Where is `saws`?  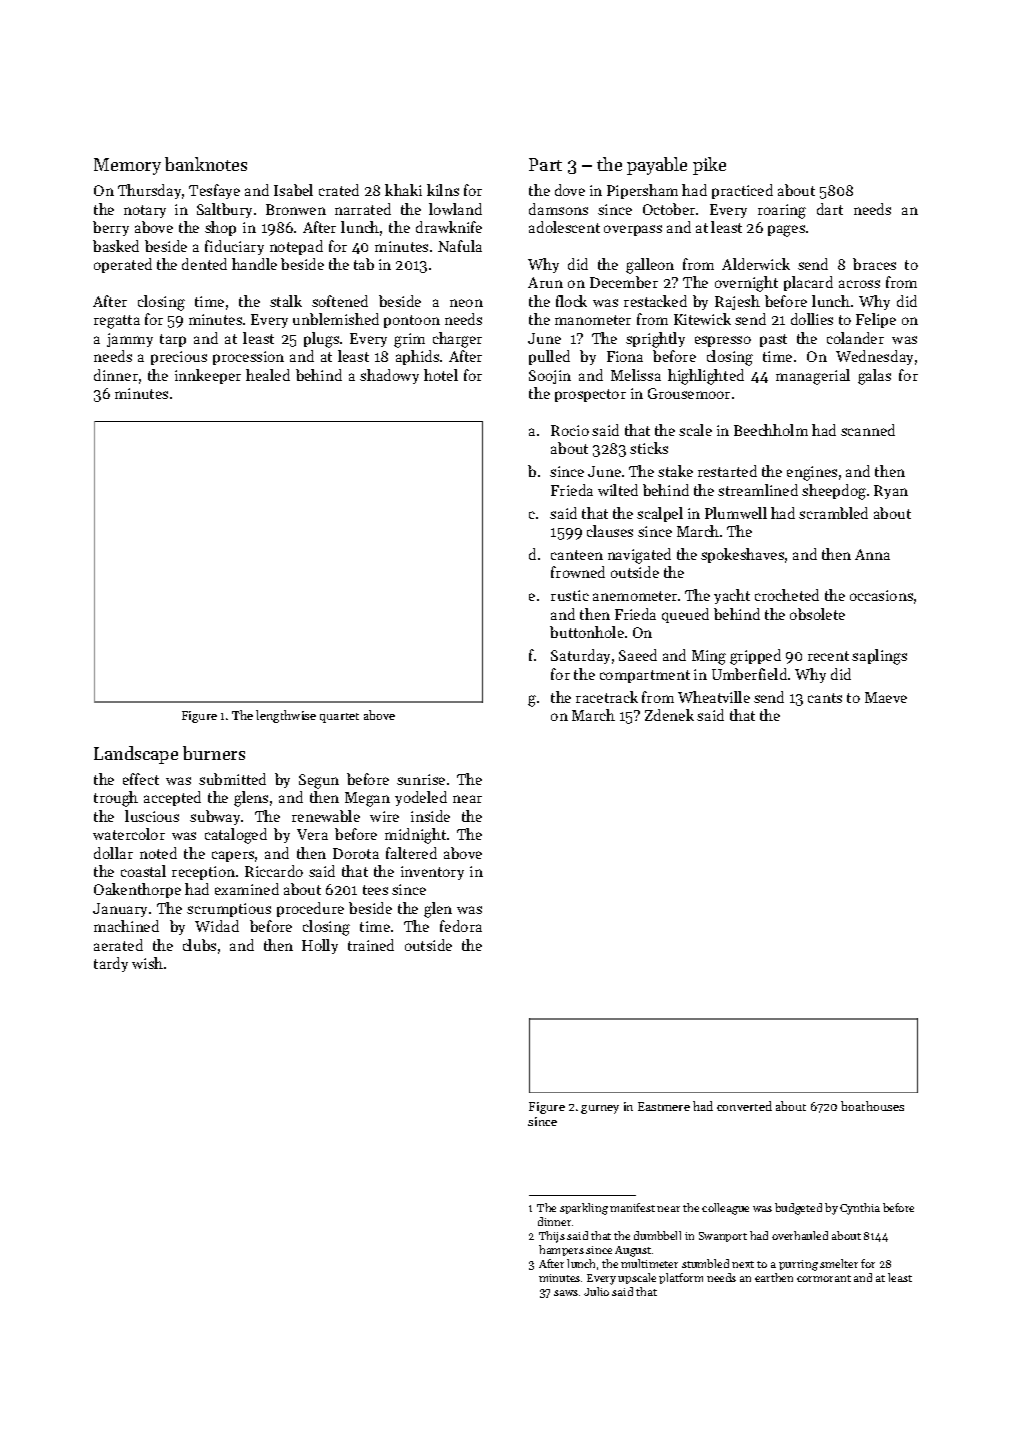 saws is located at coordinates (566, 1293).
